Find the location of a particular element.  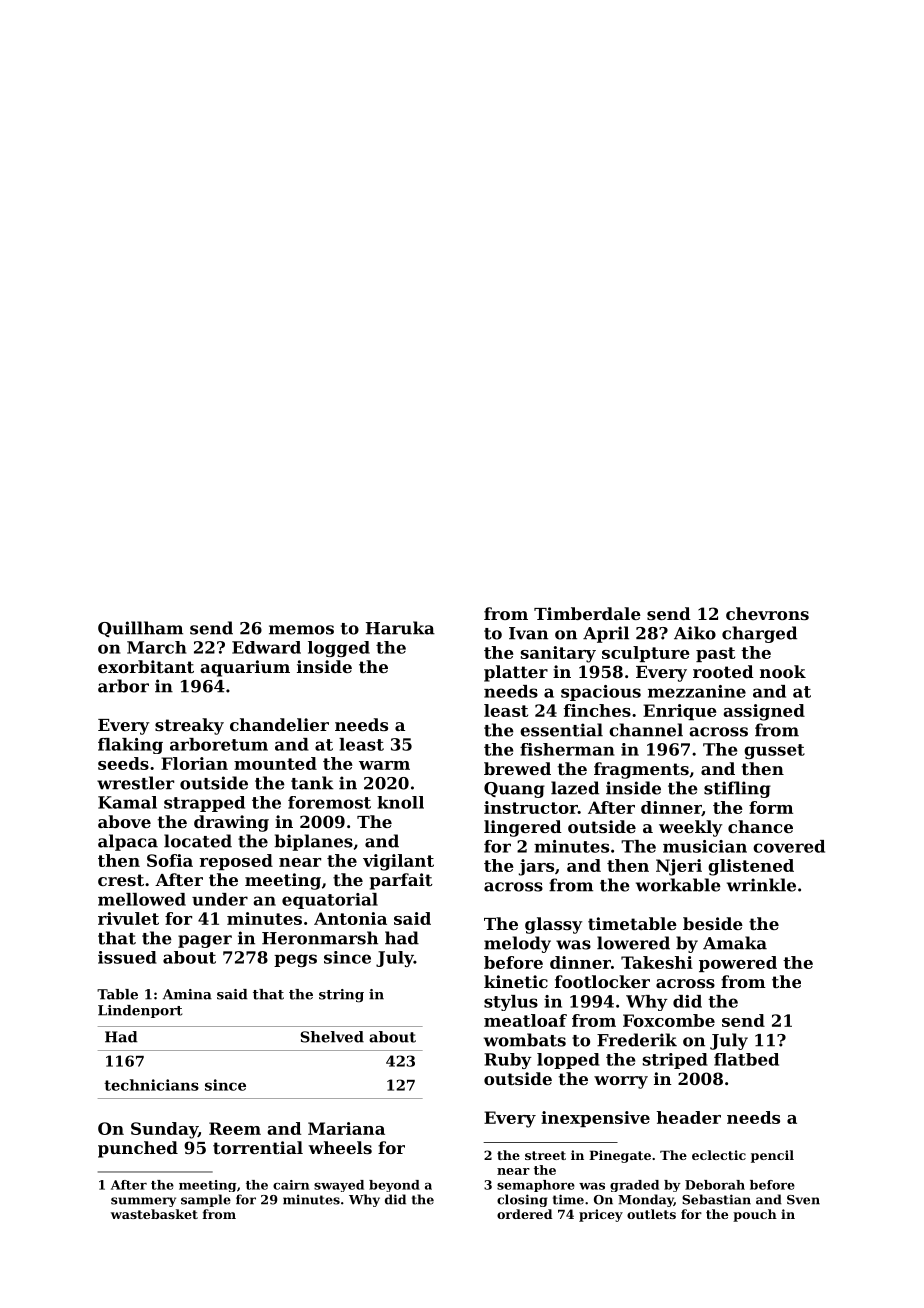

instructor is located at coordinates (531, 807).
